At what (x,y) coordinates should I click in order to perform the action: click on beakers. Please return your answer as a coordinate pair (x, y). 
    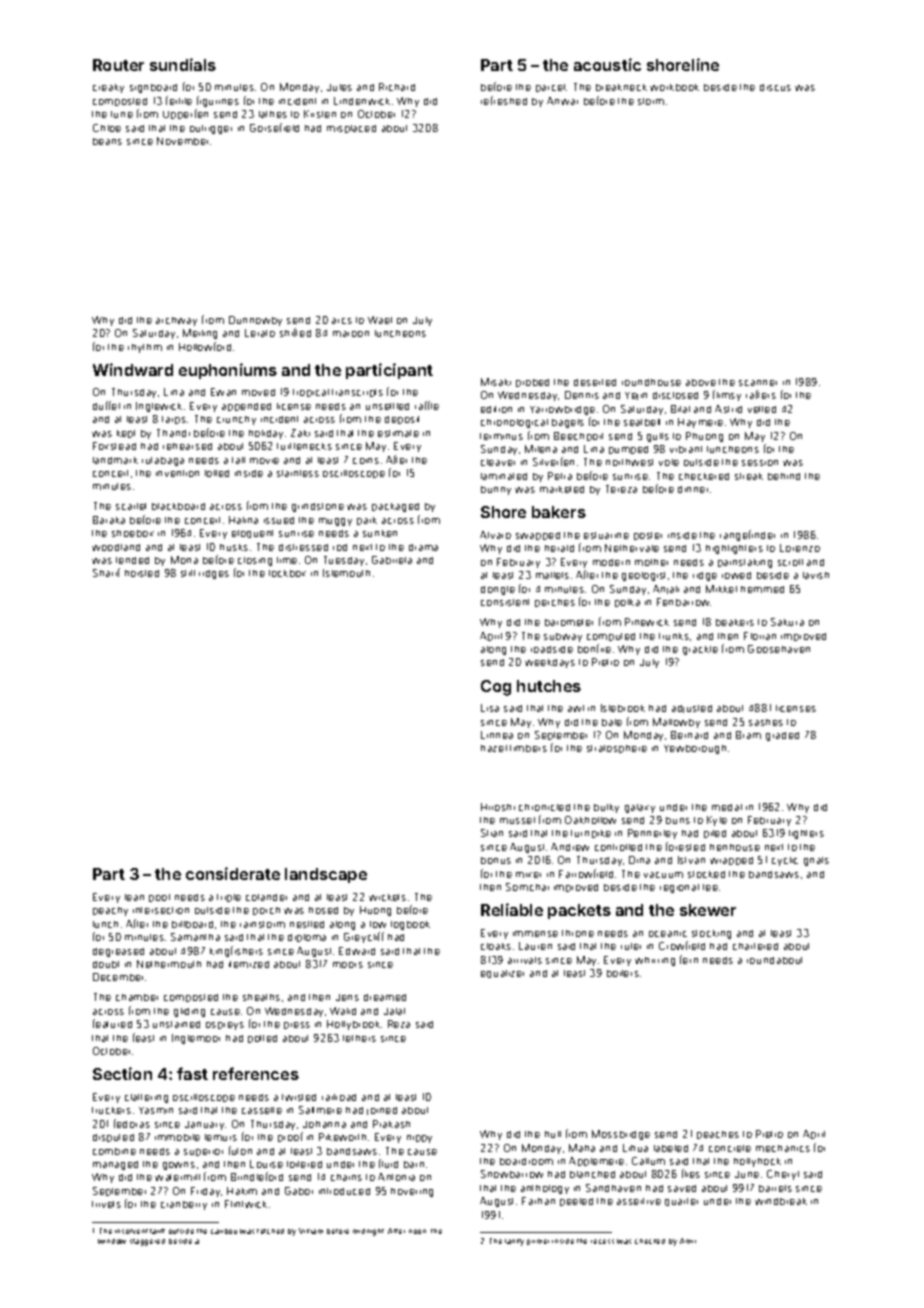
    Looking at the image, I should click on (735, 622).
